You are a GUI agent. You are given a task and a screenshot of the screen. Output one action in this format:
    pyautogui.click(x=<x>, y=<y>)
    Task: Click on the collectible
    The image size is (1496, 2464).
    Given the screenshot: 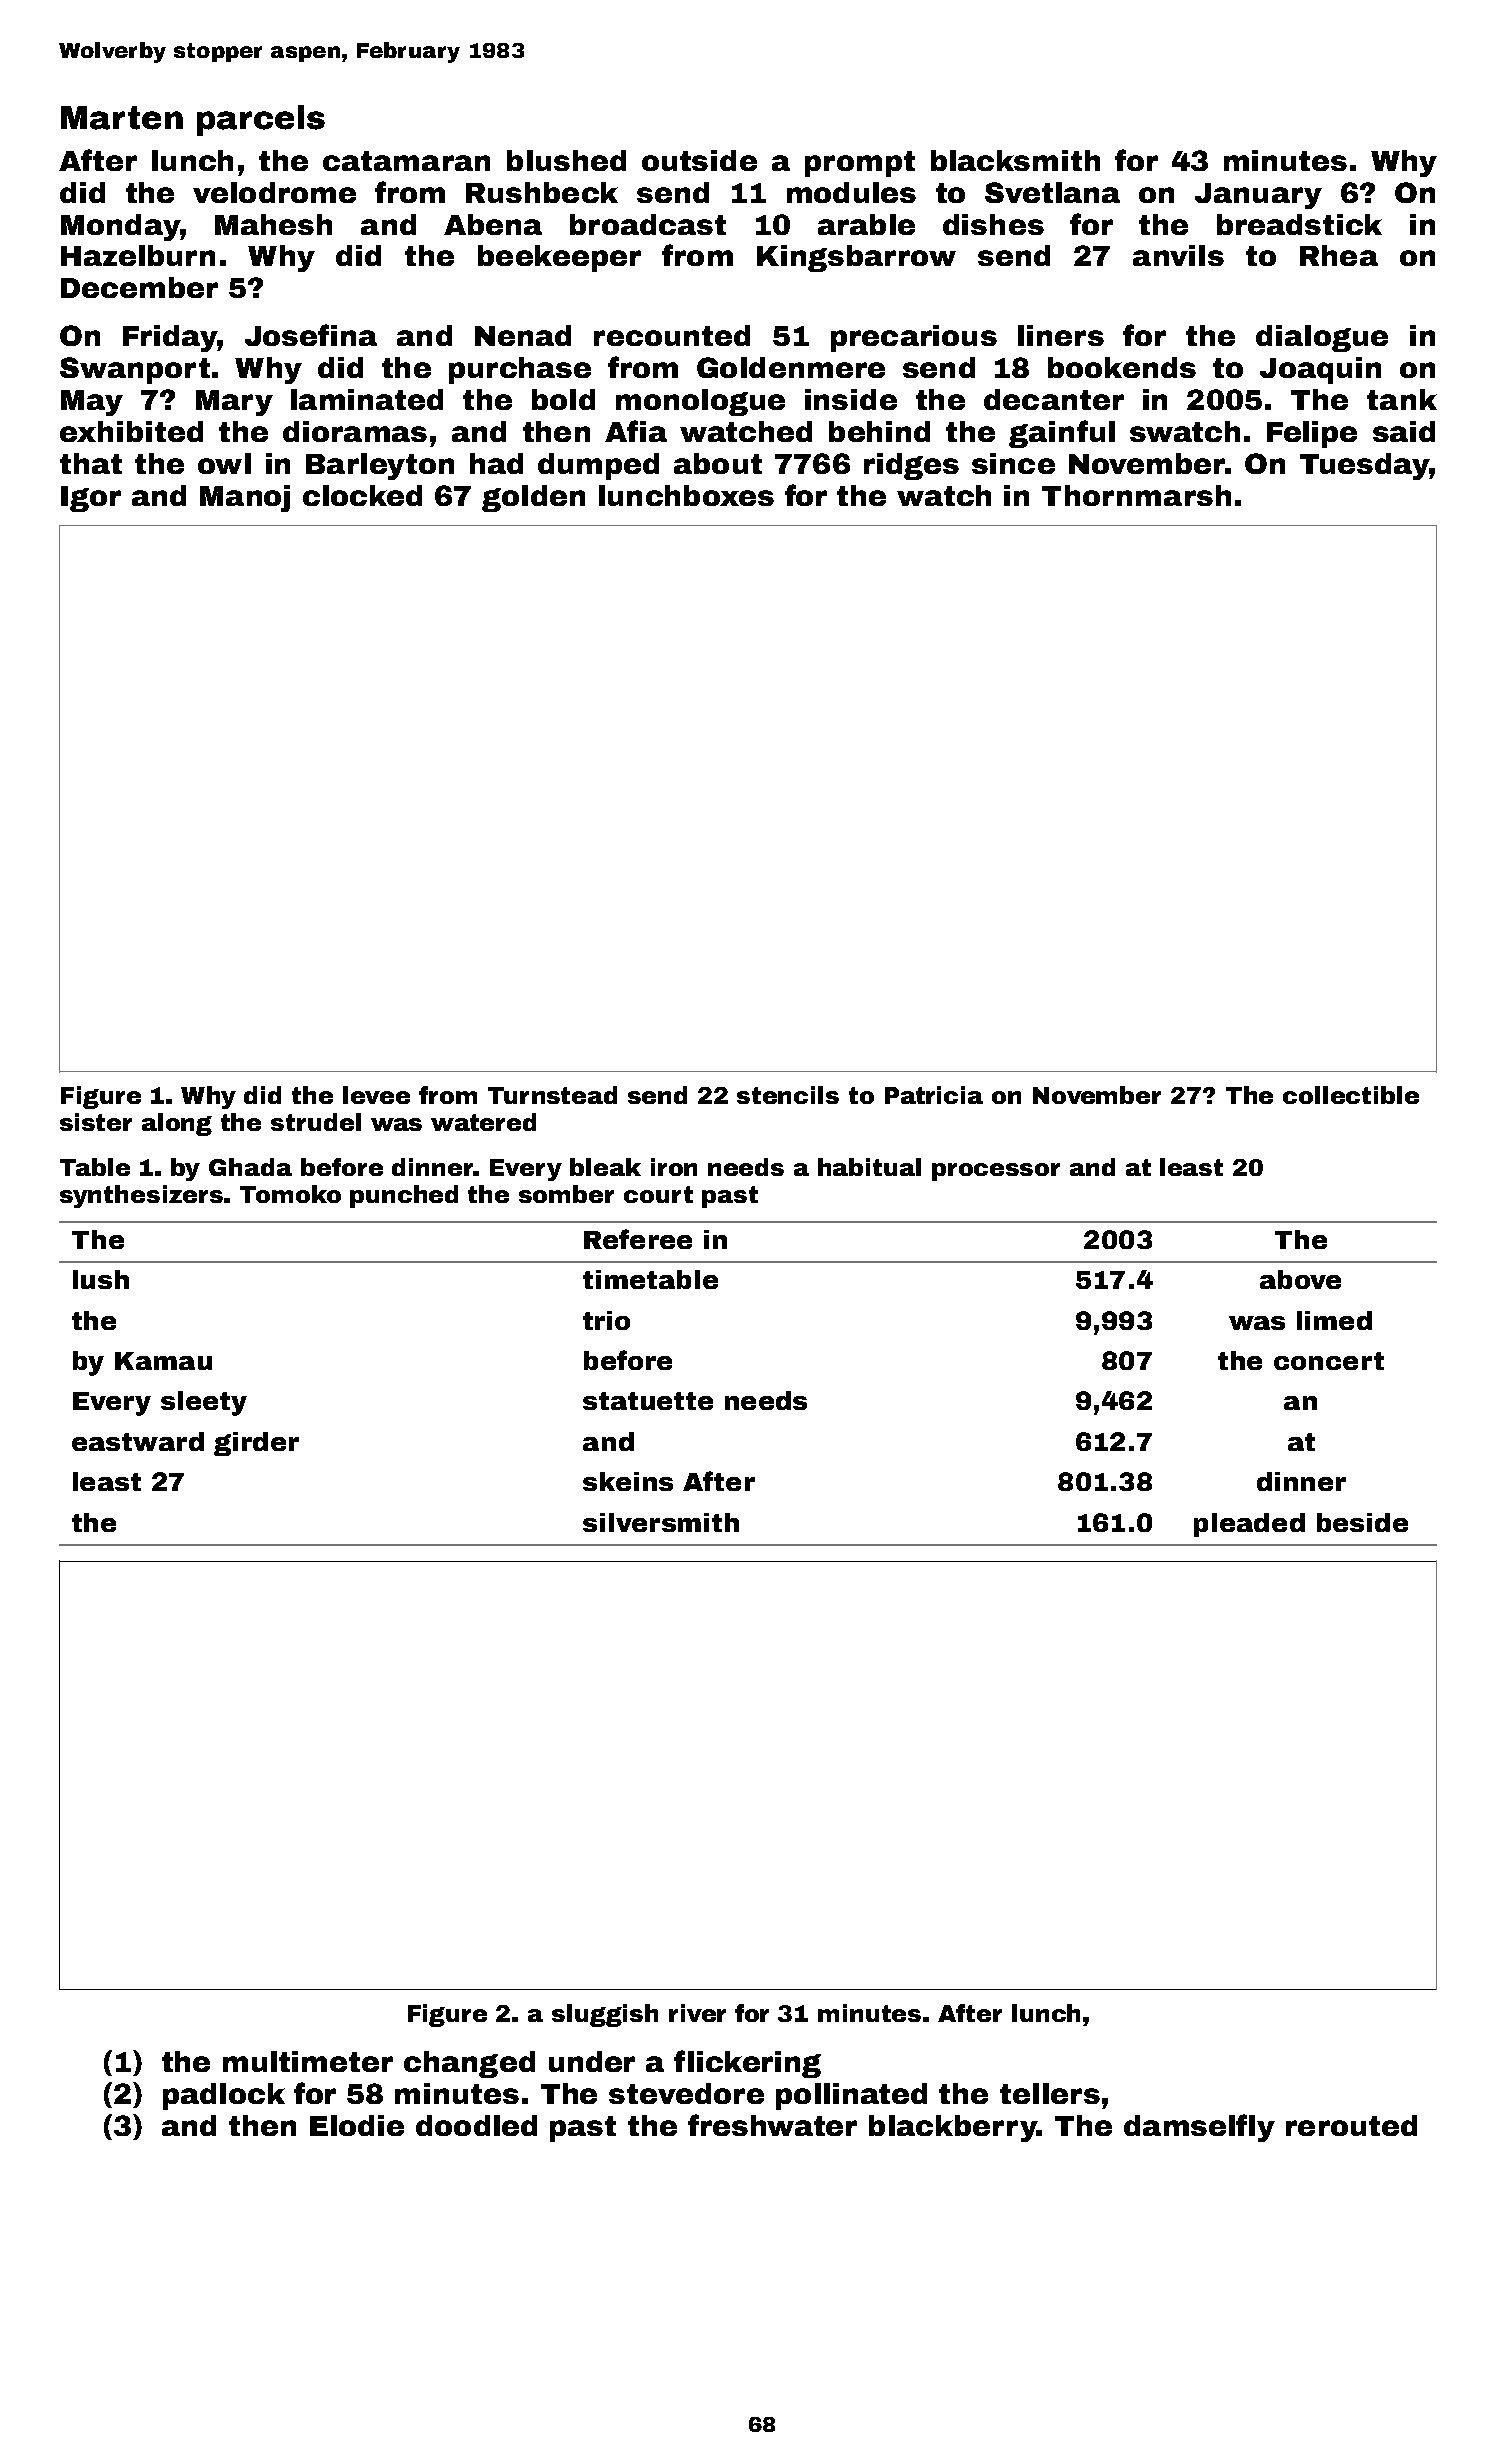 What is the action you would take?
    pyautogui.click(x=1351, y=1095)
